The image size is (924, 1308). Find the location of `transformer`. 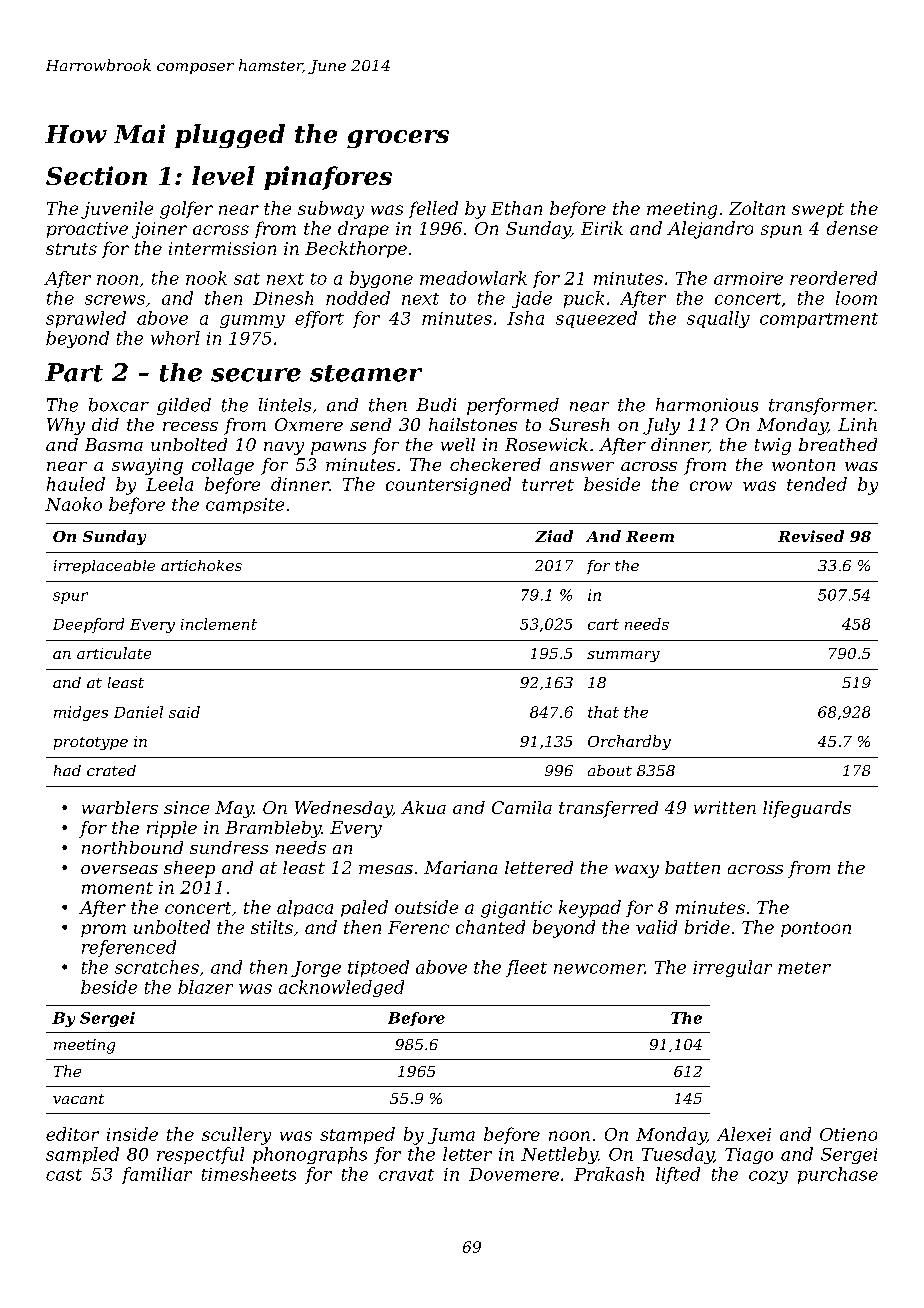

transformer is located at coordinates (822, 406).
